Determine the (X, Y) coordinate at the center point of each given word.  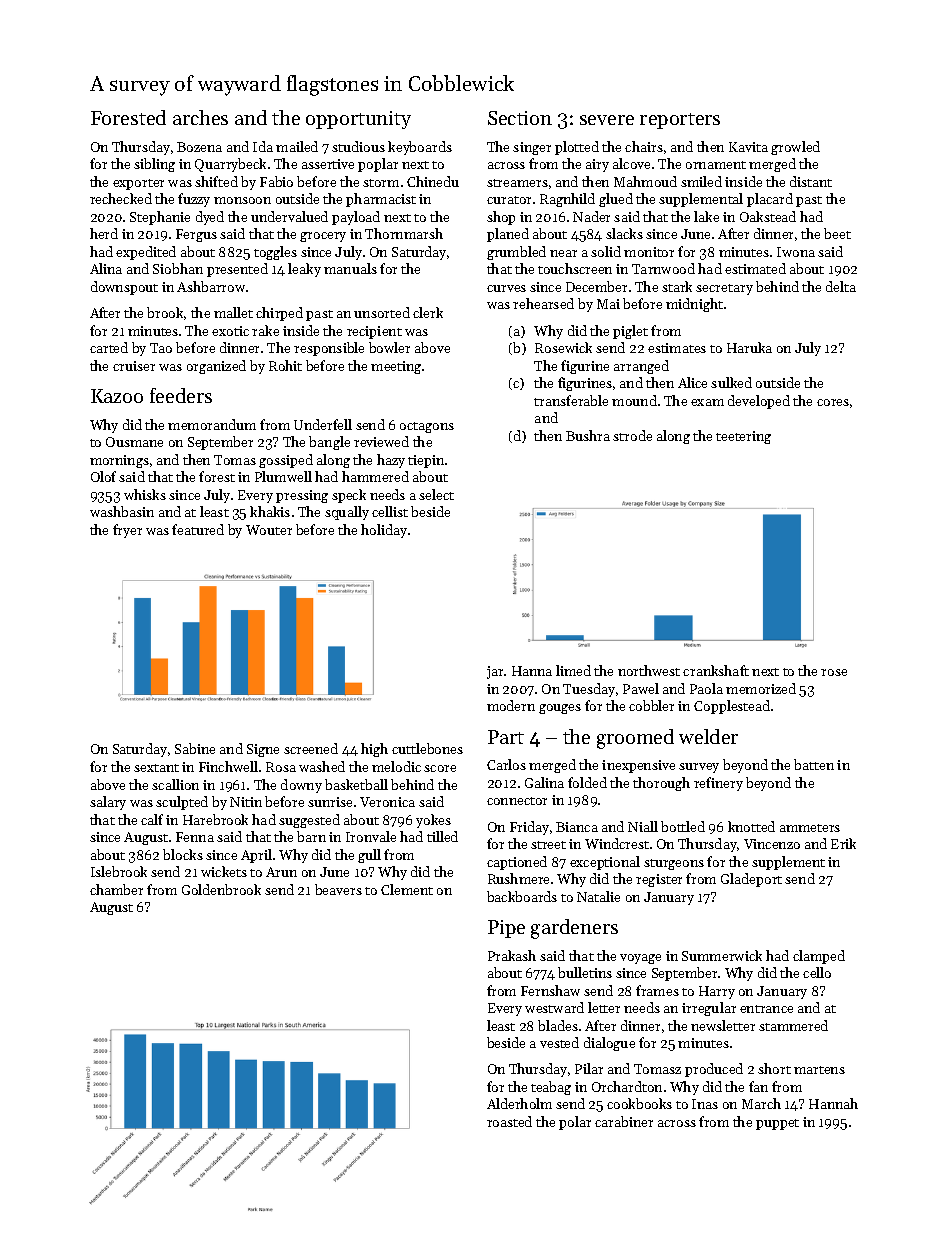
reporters (680, 121)
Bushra (588, 435)
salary (108, 803)
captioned (517, 863)
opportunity (358, 120)
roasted (509, 1121)
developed (759, 402)
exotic (230, 331)
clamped (819, 957)
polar (575, 1123)
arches (200, 117)
